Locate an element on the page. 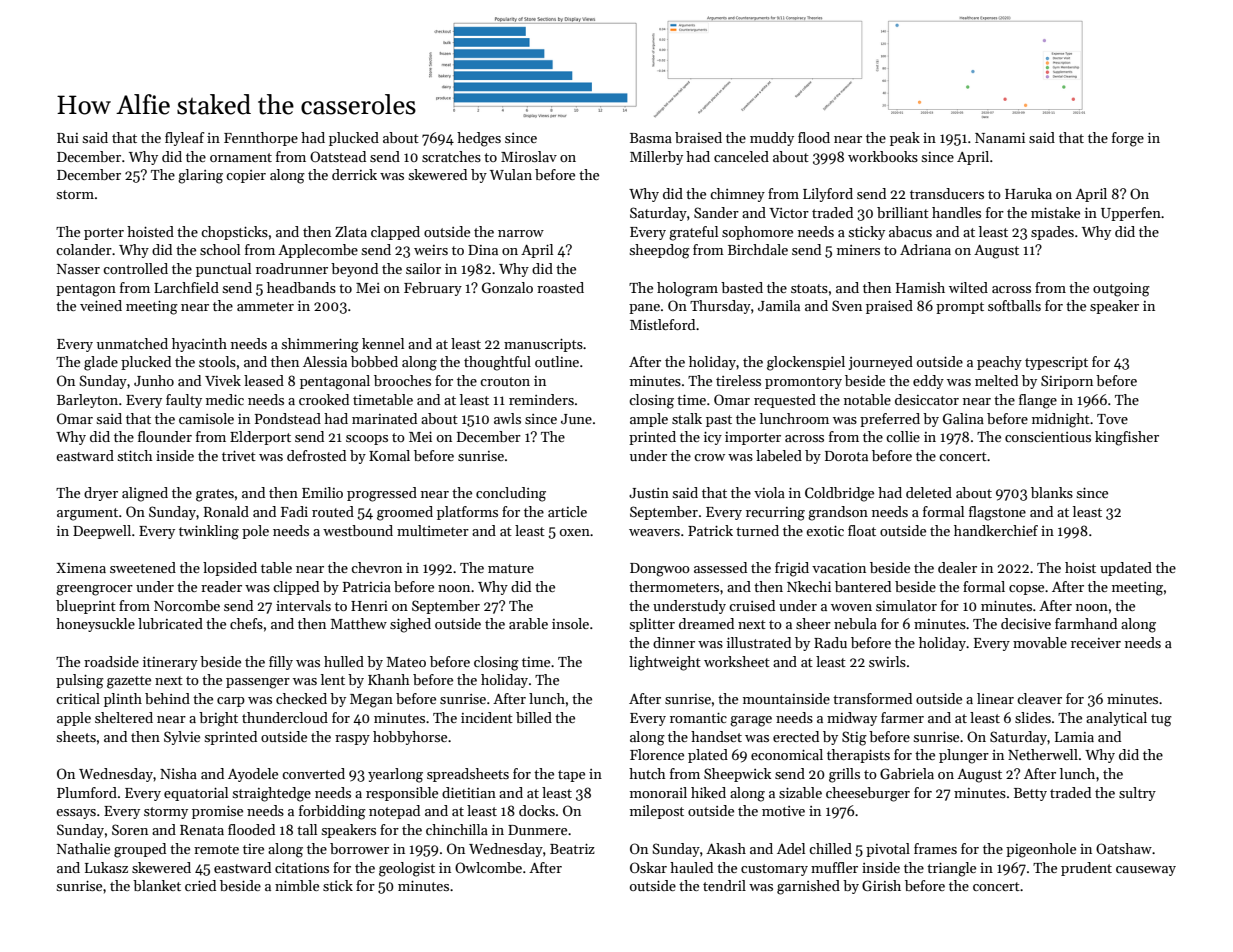 The height and width of the image is (952, 1233). garage is located at coordinates (751, 721).
